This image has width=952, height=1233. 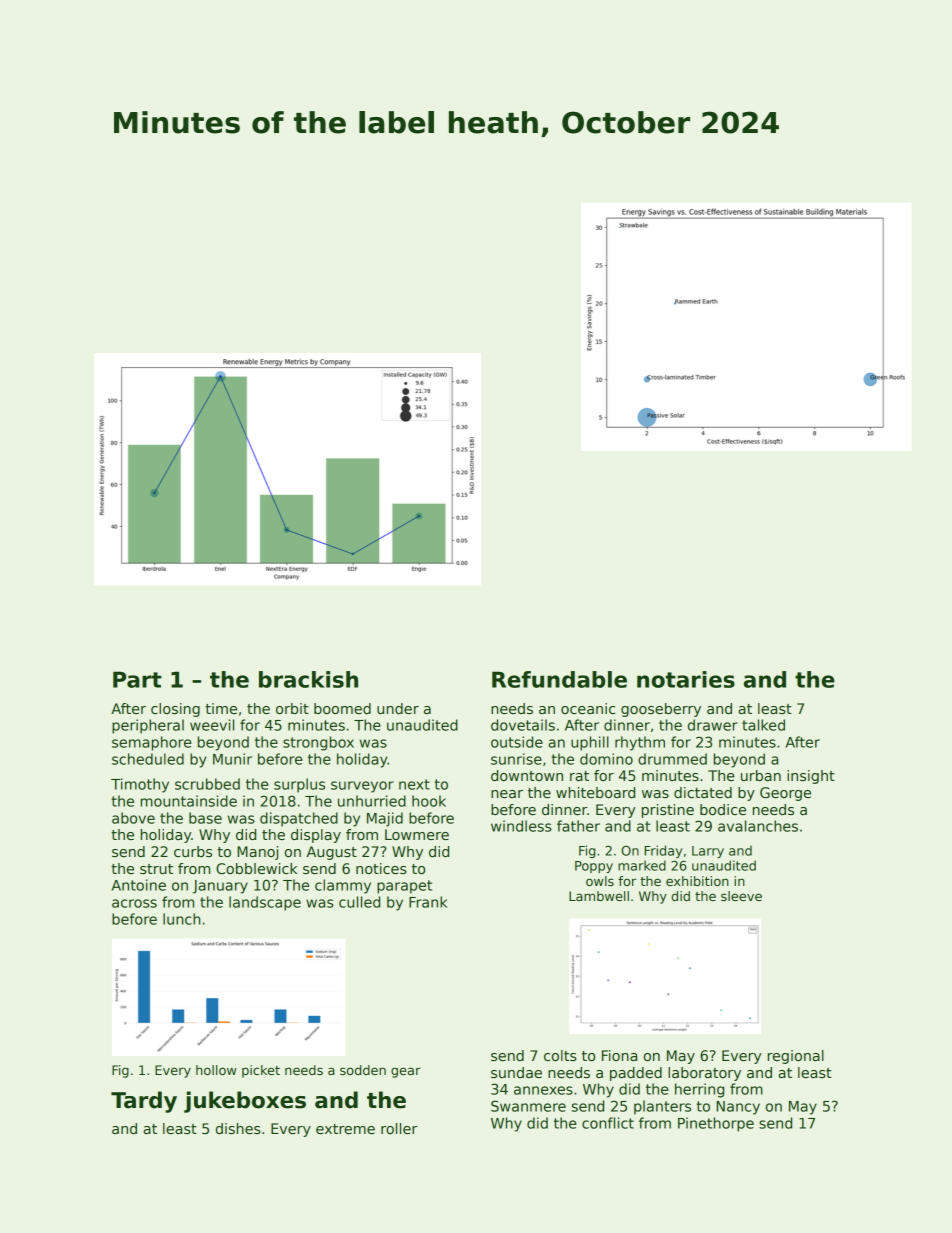 What do you see at coordinates (708, 852) in the image?
I see `Larry` at bounding box center [708, 852].
